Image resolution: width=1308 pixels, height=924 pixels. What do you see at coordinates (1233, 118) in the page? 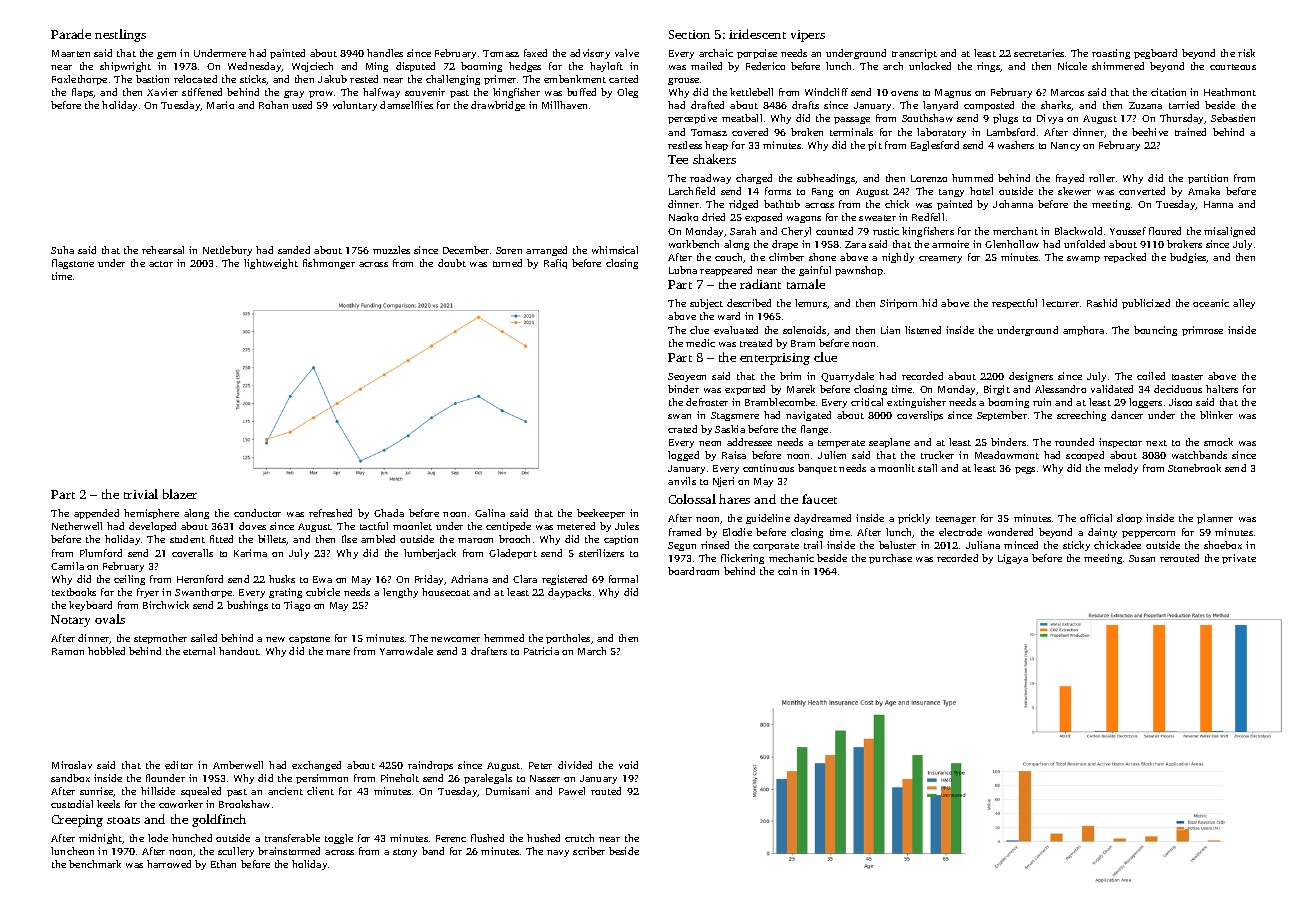
I see `Sebastien` at bounding box center [1233, 118].
